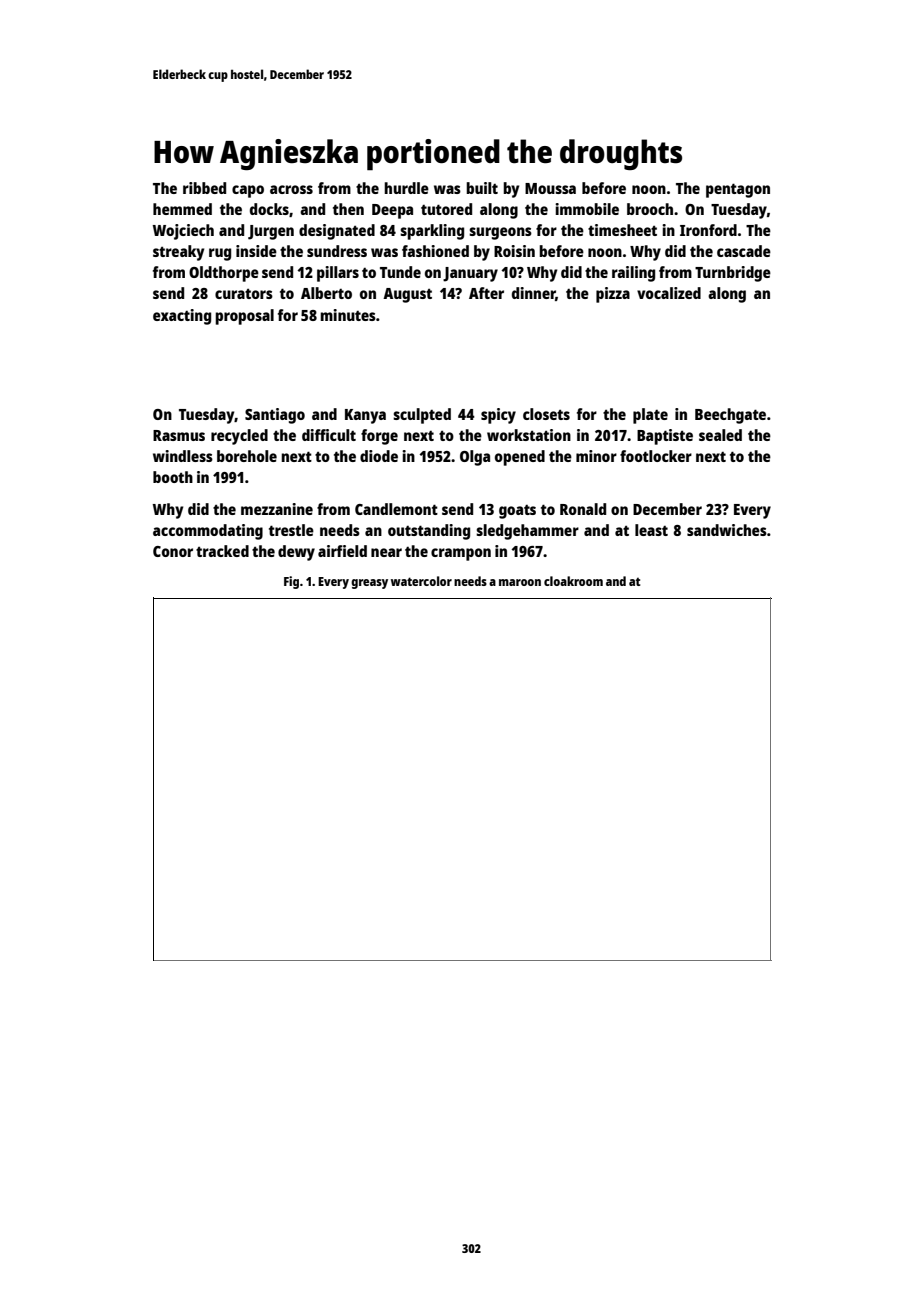  I want to click on vocalized, so click(669, 293).
